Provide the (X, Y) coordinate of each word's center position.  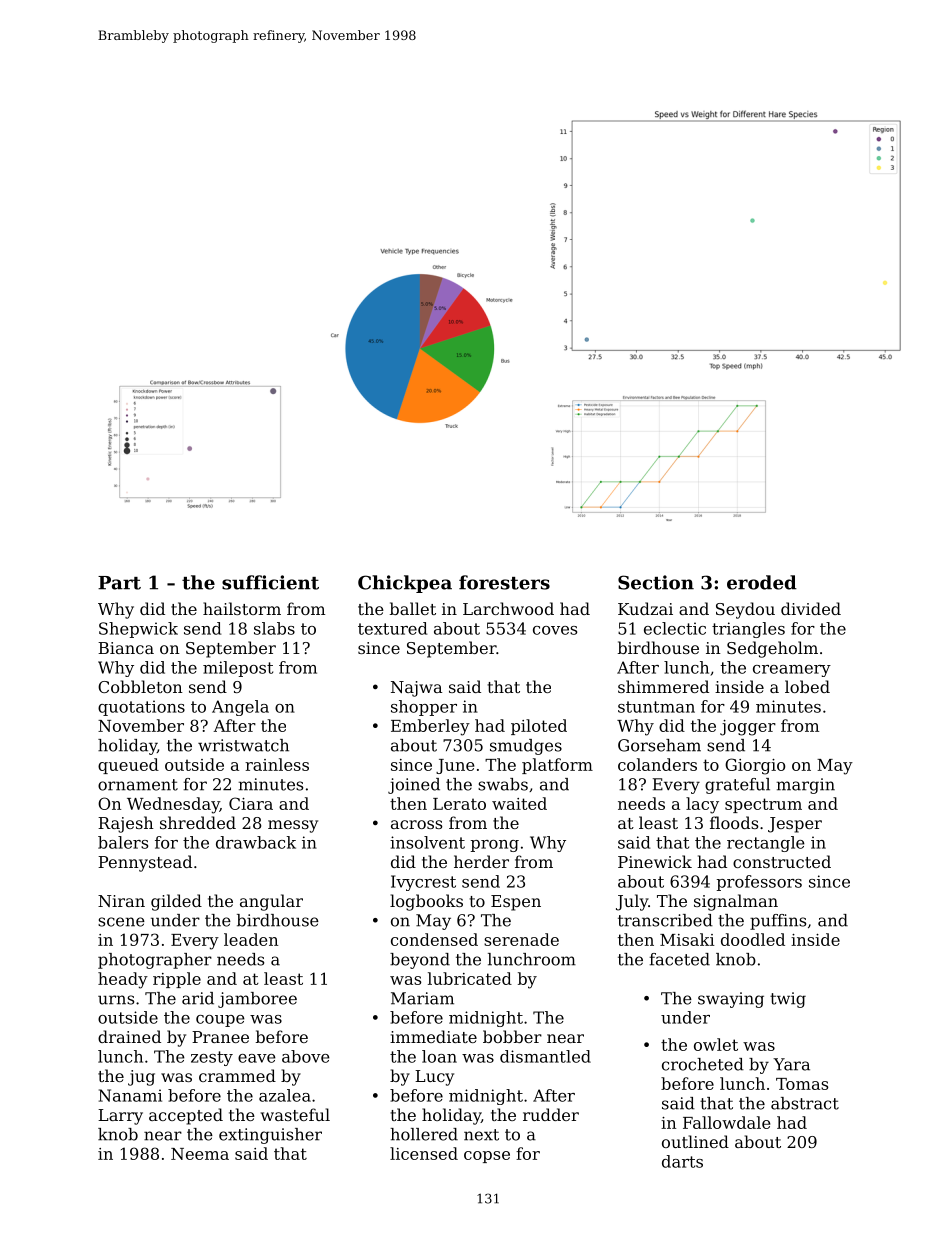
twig (788, 1000)
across (416, 824)
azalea (285, 1095)
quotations (141, 708)
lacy (702, 805)
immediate (433, 1036)
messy (293, 826)
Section (656, 582)
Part (119, 583)
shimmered (663, 686)
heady (123, 980)
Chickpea (405, 584)
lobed (807, 686)
